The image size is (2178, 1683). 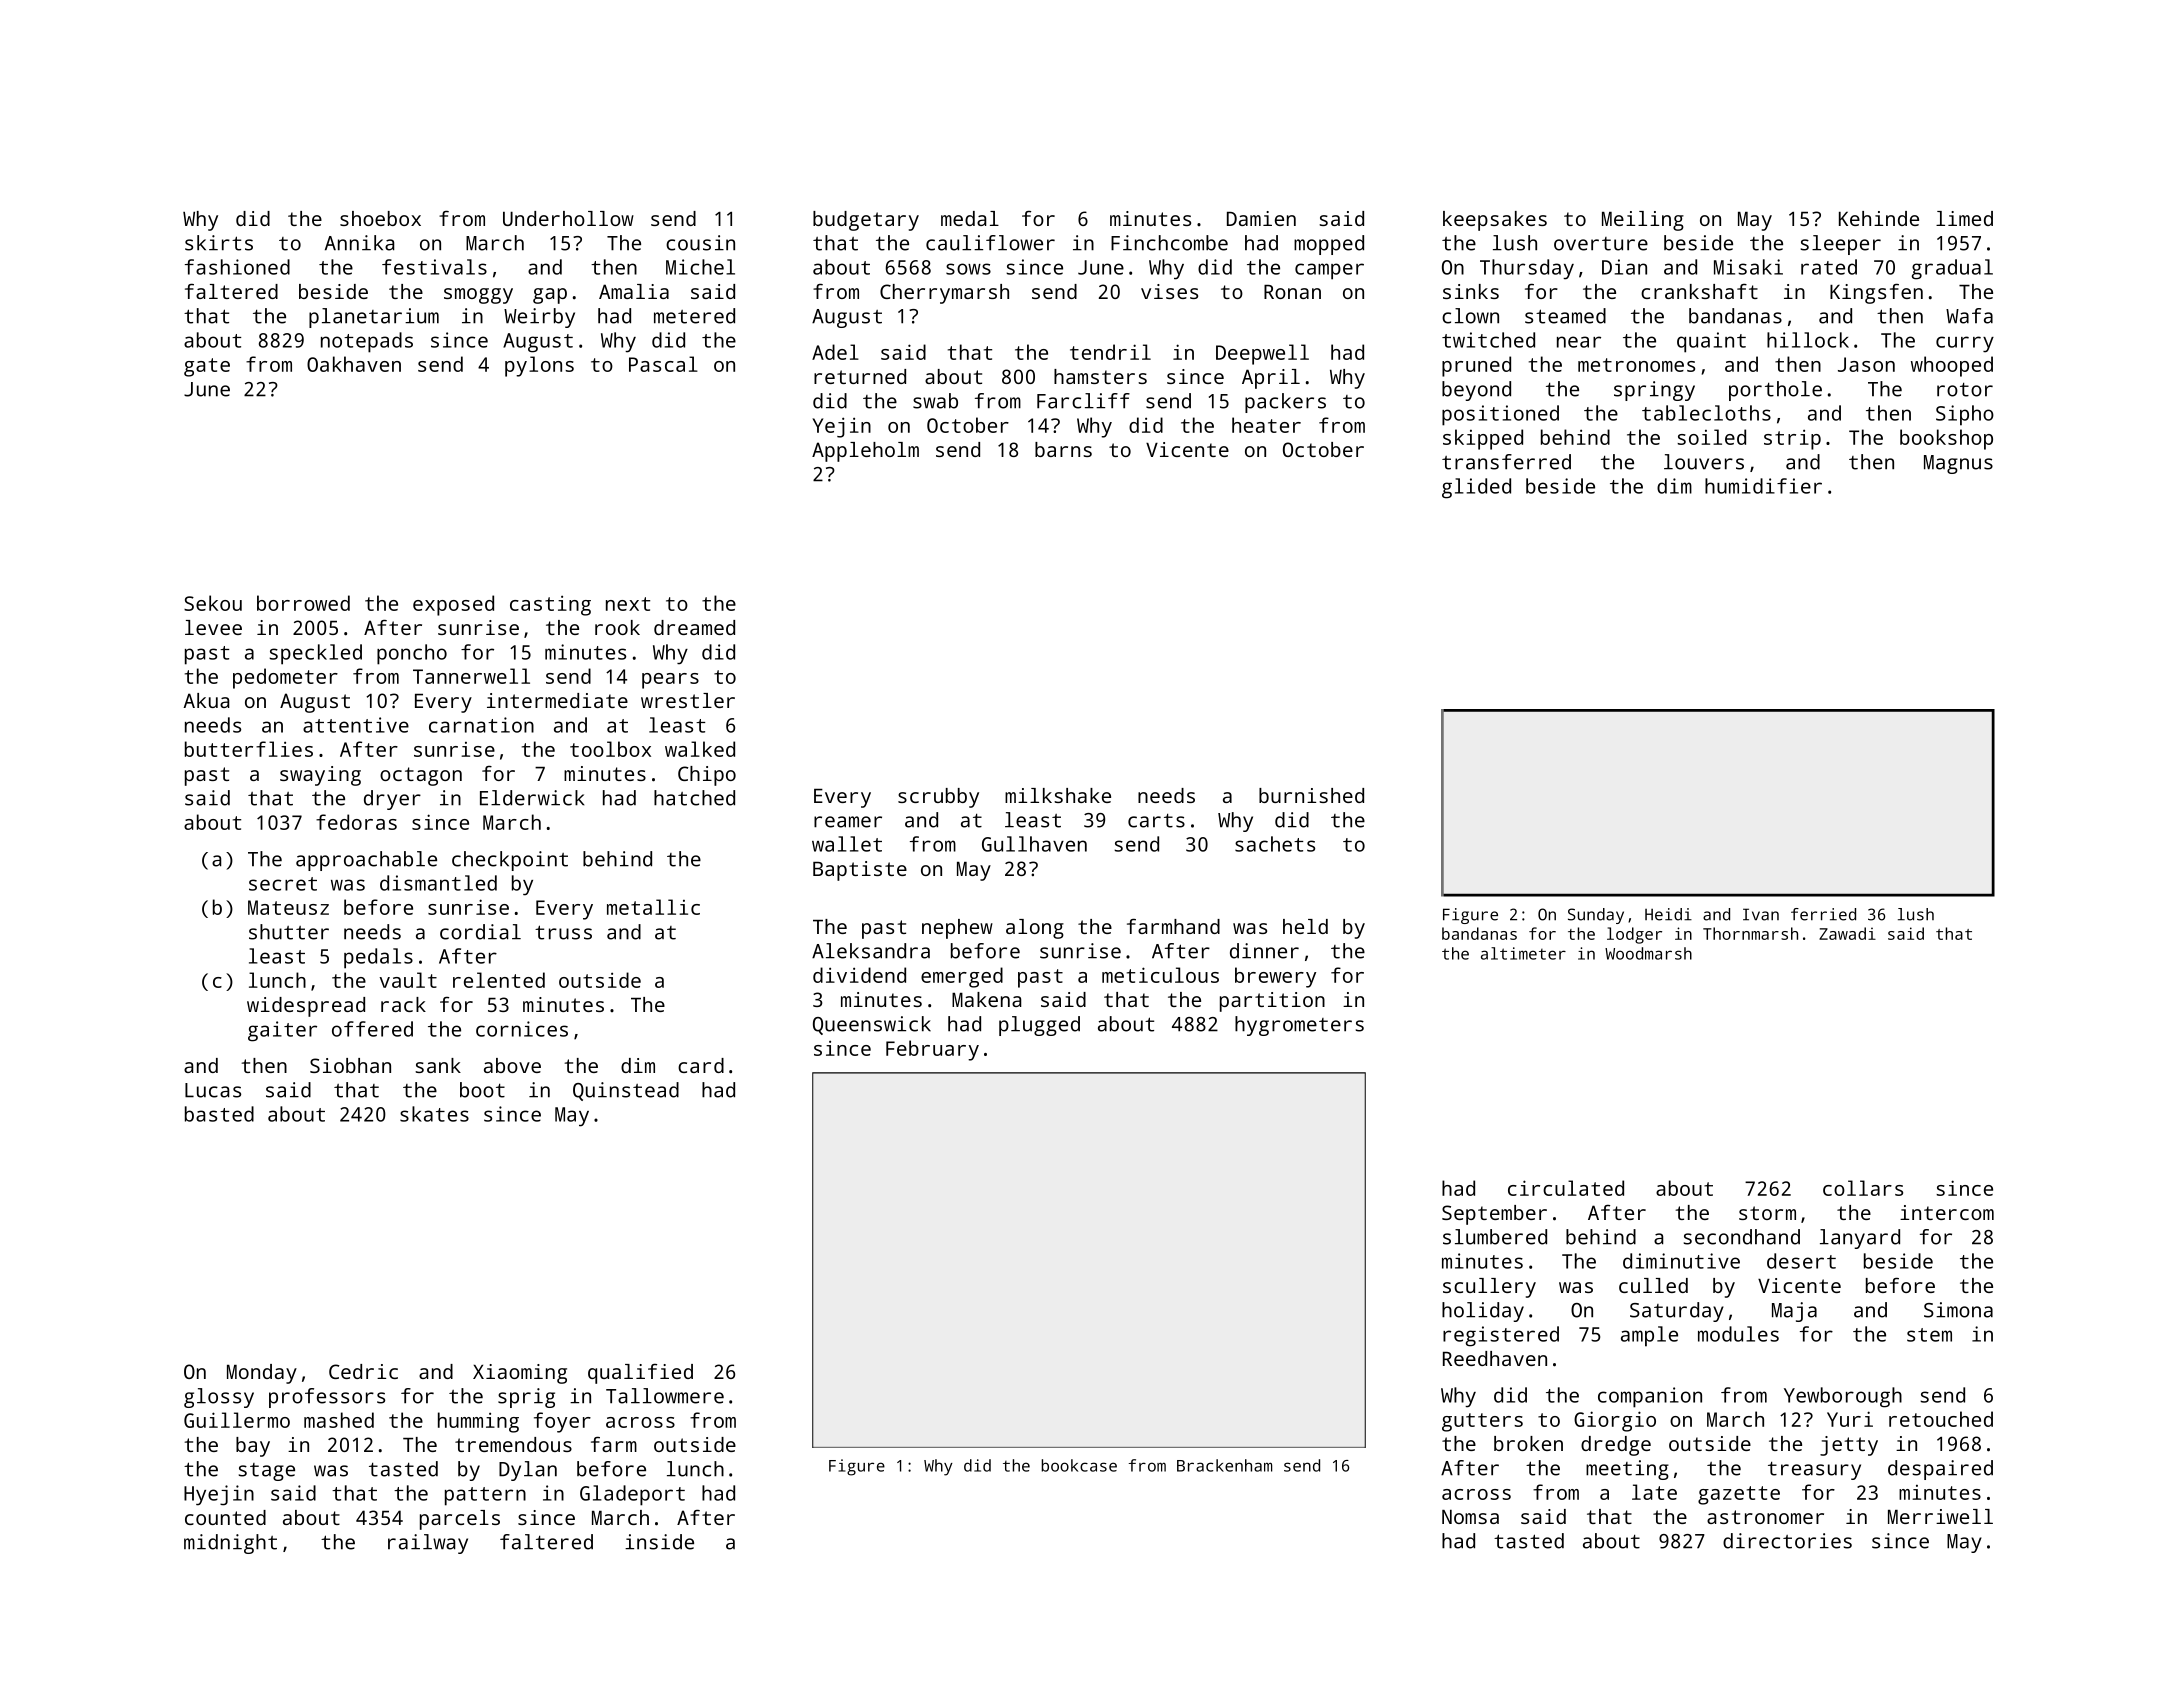 What do you see at coordinates (563, 932) in the screenshot?
I see `truss` at bounding box center [563, 932].
